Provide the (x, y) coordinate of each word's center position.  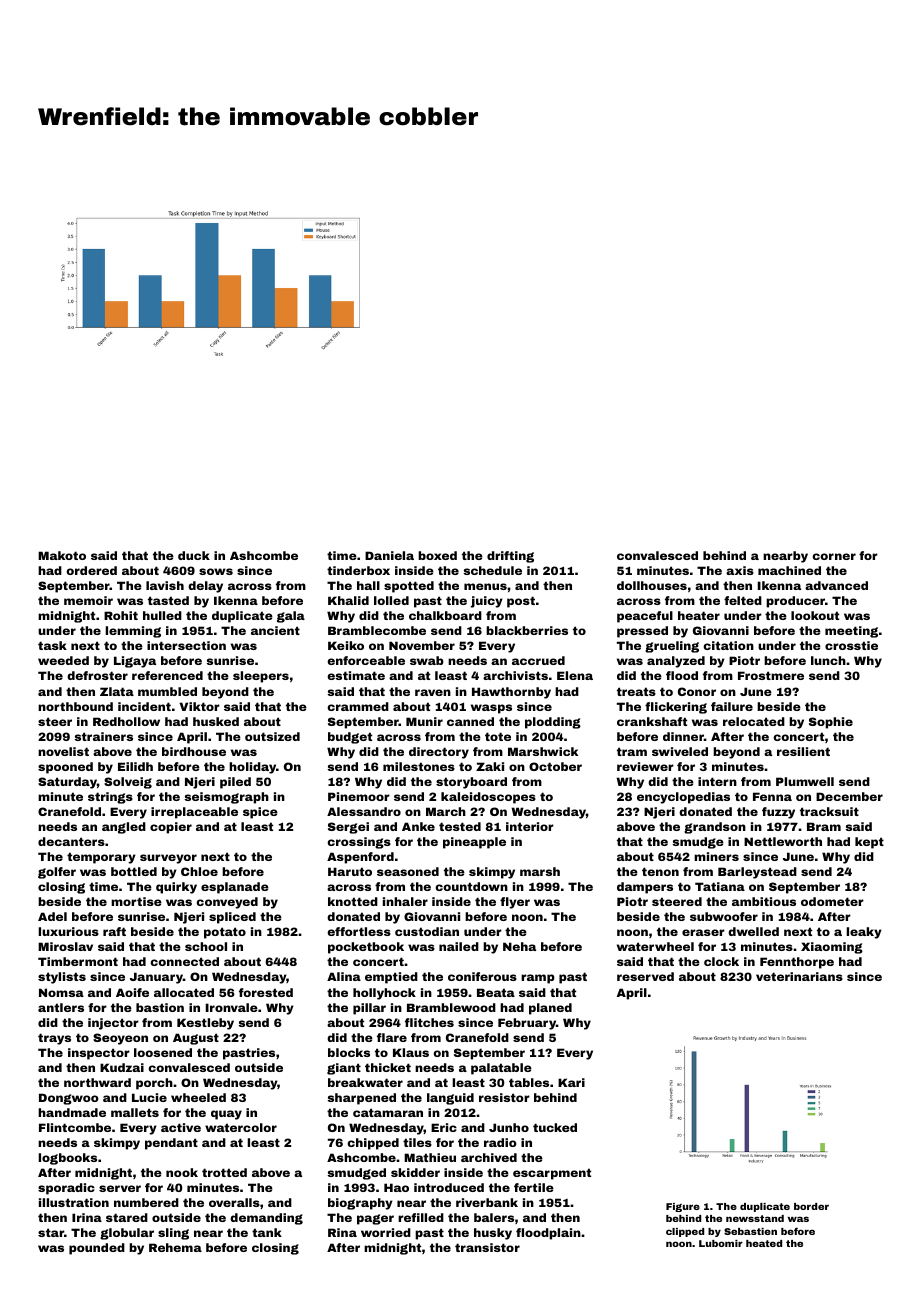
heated (764, 1243)
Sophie (831, 723)
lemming (133, 632)
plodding (553, 723)
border (811, 1206)
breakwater (365, 1082)
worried (386, 1232)
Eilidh (135, 766)
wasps (491, 709)
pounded (97, 1249)
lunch (828, 660)
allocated (184, 992)
